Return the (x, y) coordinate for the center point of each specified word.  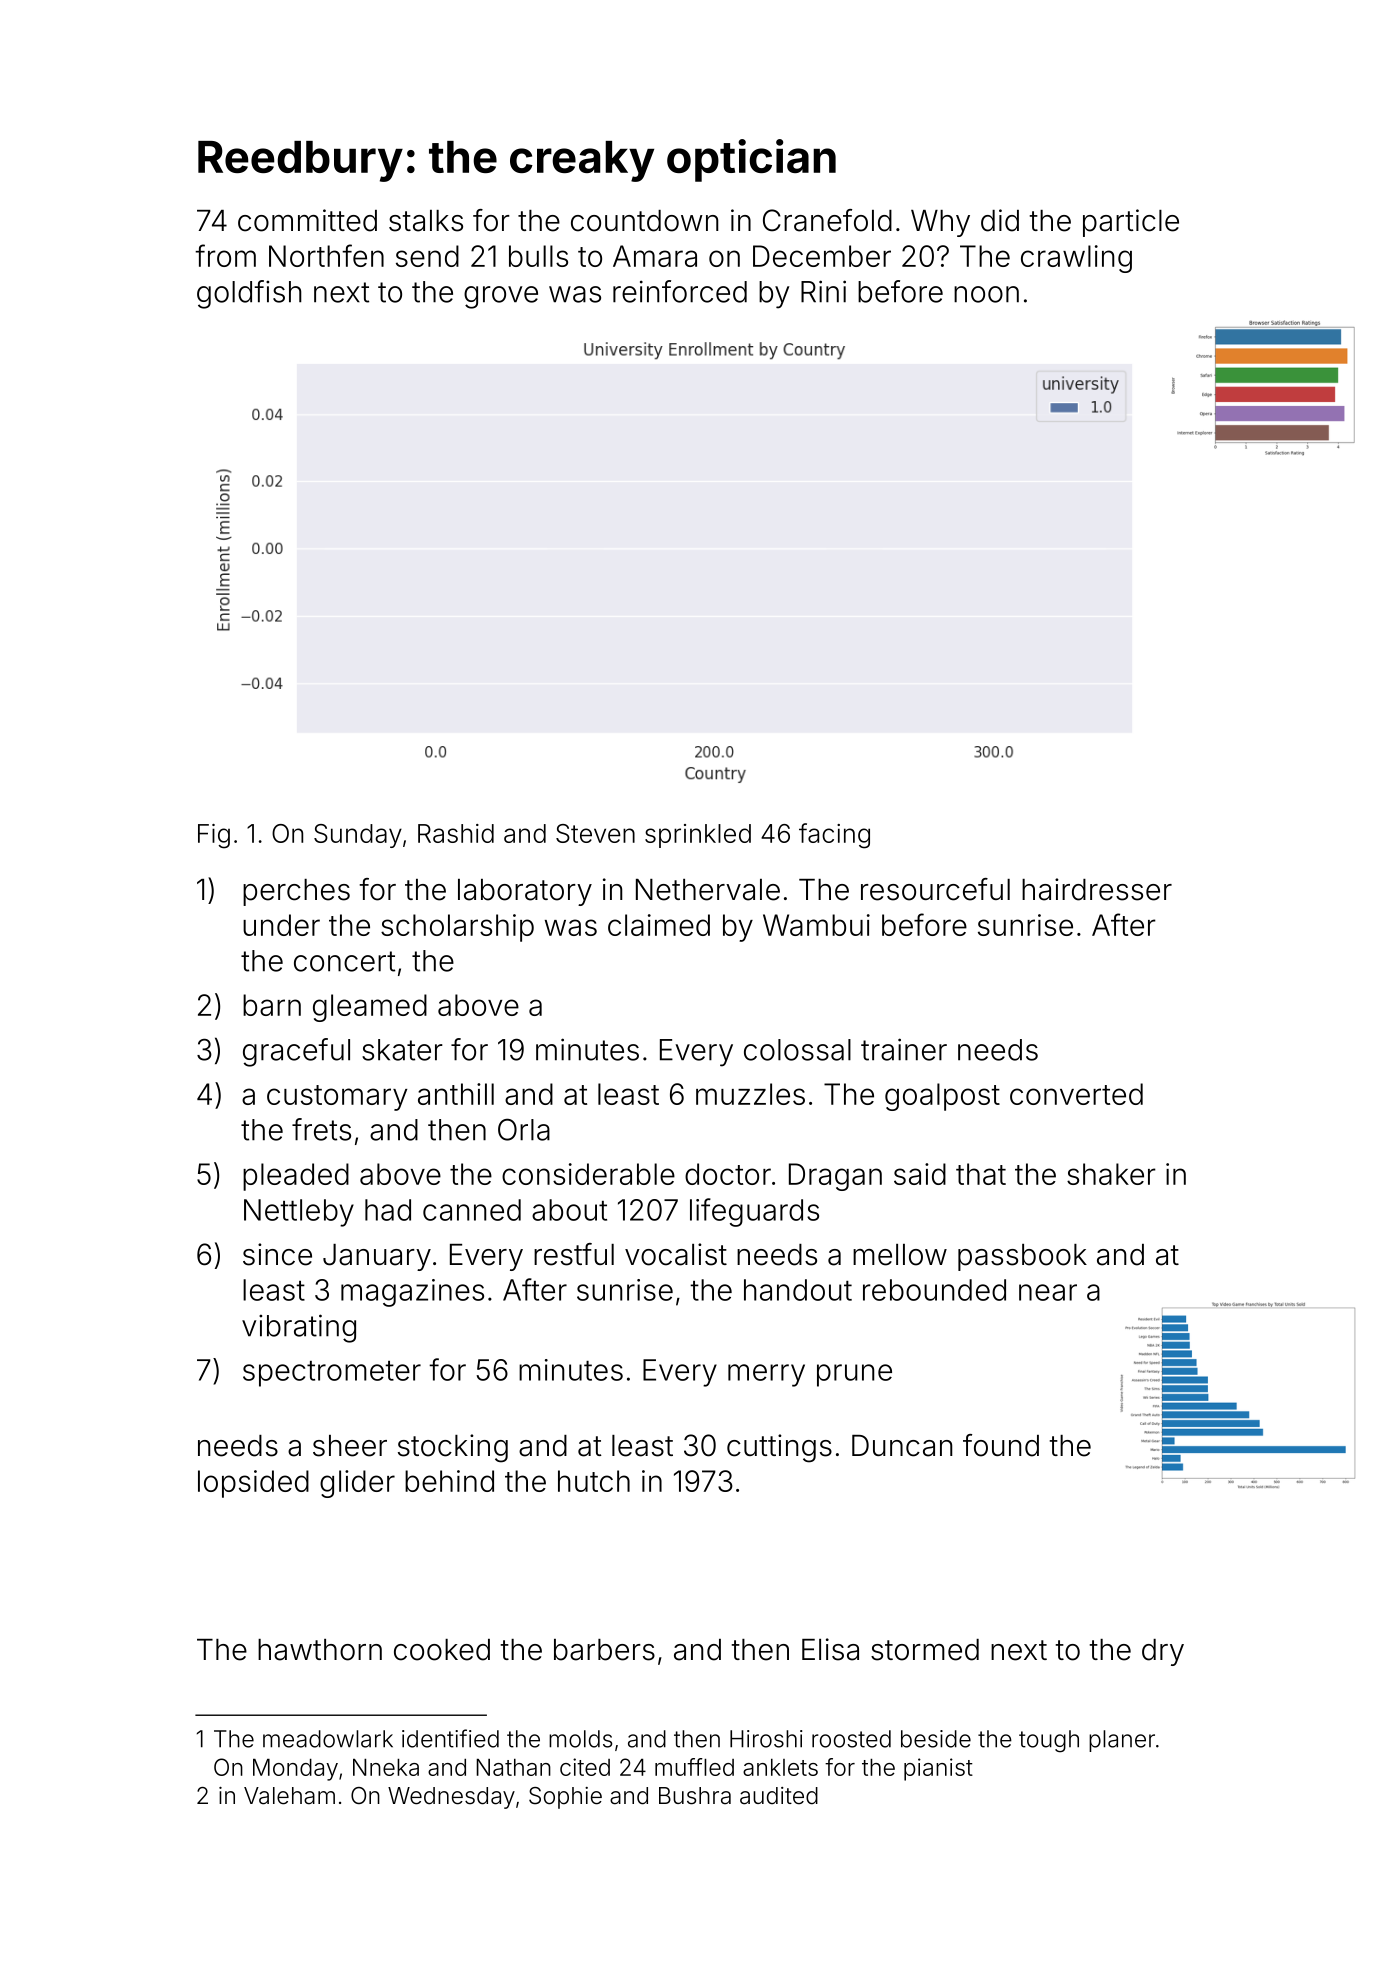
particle (1131, 223)
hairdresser (1097, 889)
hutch (594, 1481)
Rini (823, 291)
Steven (595, 833)
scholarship (457, 928)
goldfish (249, 294)
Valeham (289, 1796)
